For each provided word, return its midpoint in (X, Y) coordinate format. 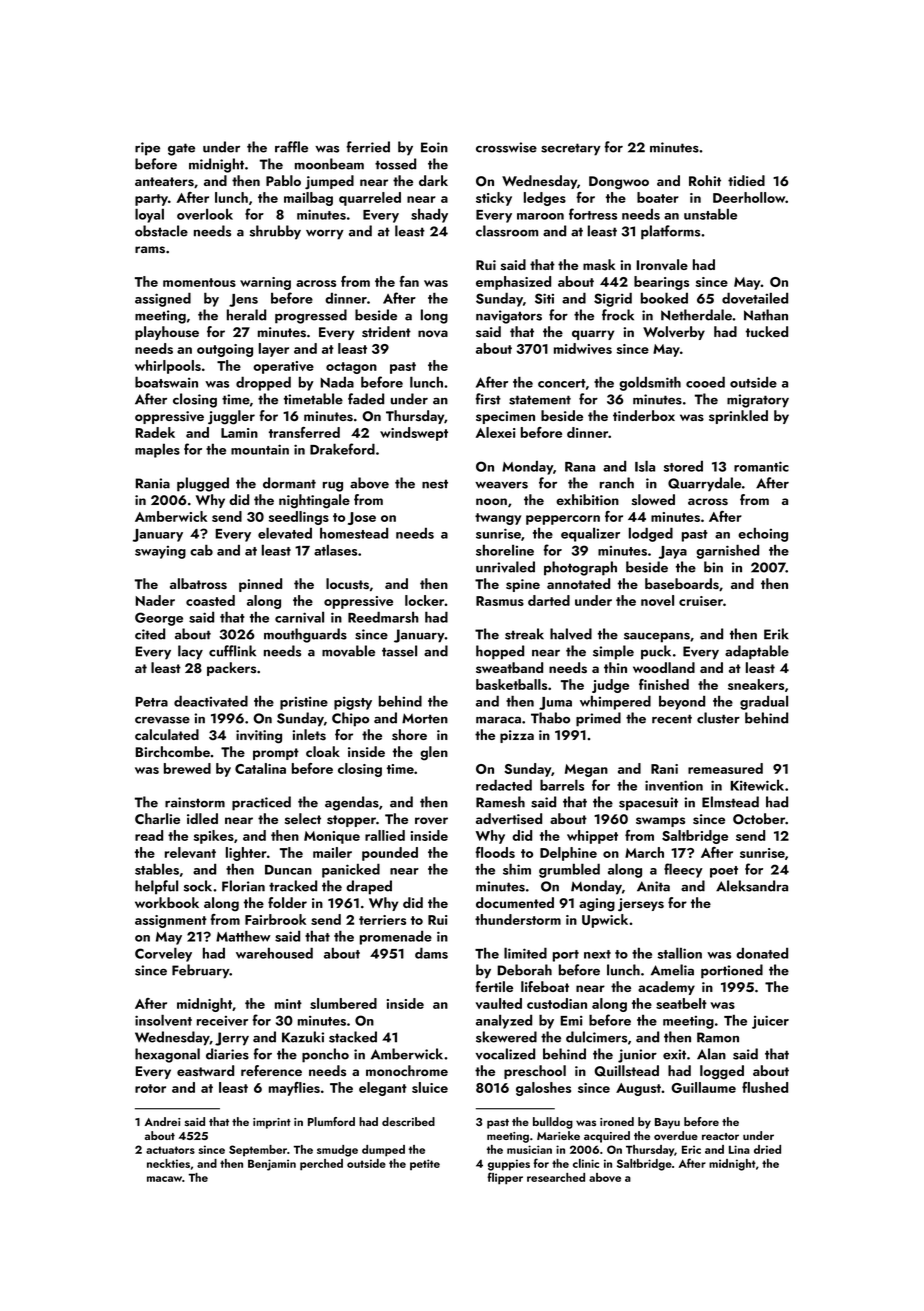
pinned (260, 585)
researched (556, 1177)
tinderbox (644, 415)
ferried (368, 147)
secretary (571, 149)
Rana (580, 467)
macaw (164, 1179)
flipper (505, 1178)
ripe (147, 149)
